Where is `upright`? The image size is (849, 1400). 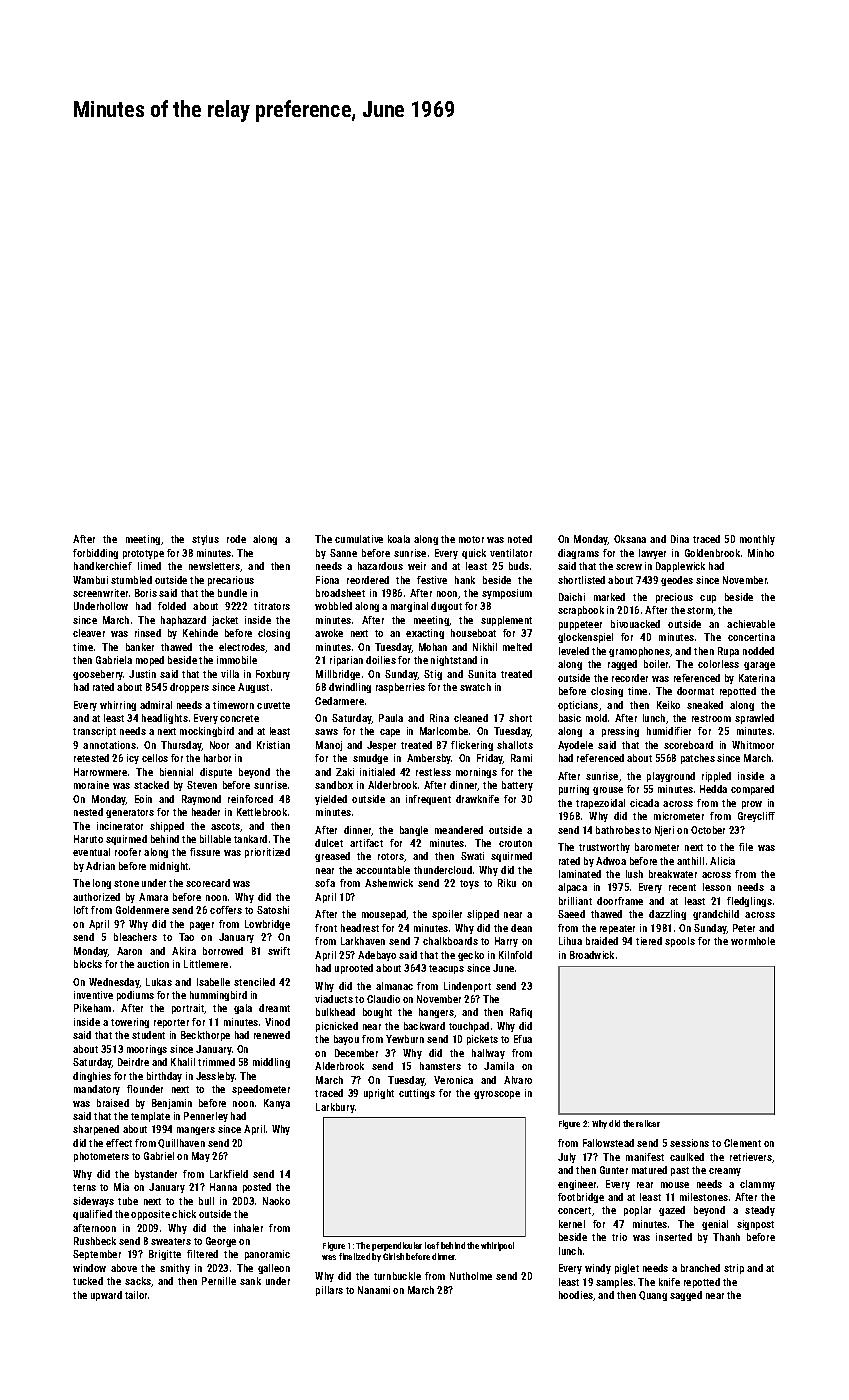
upright is located at coordinates (379, 1094).
